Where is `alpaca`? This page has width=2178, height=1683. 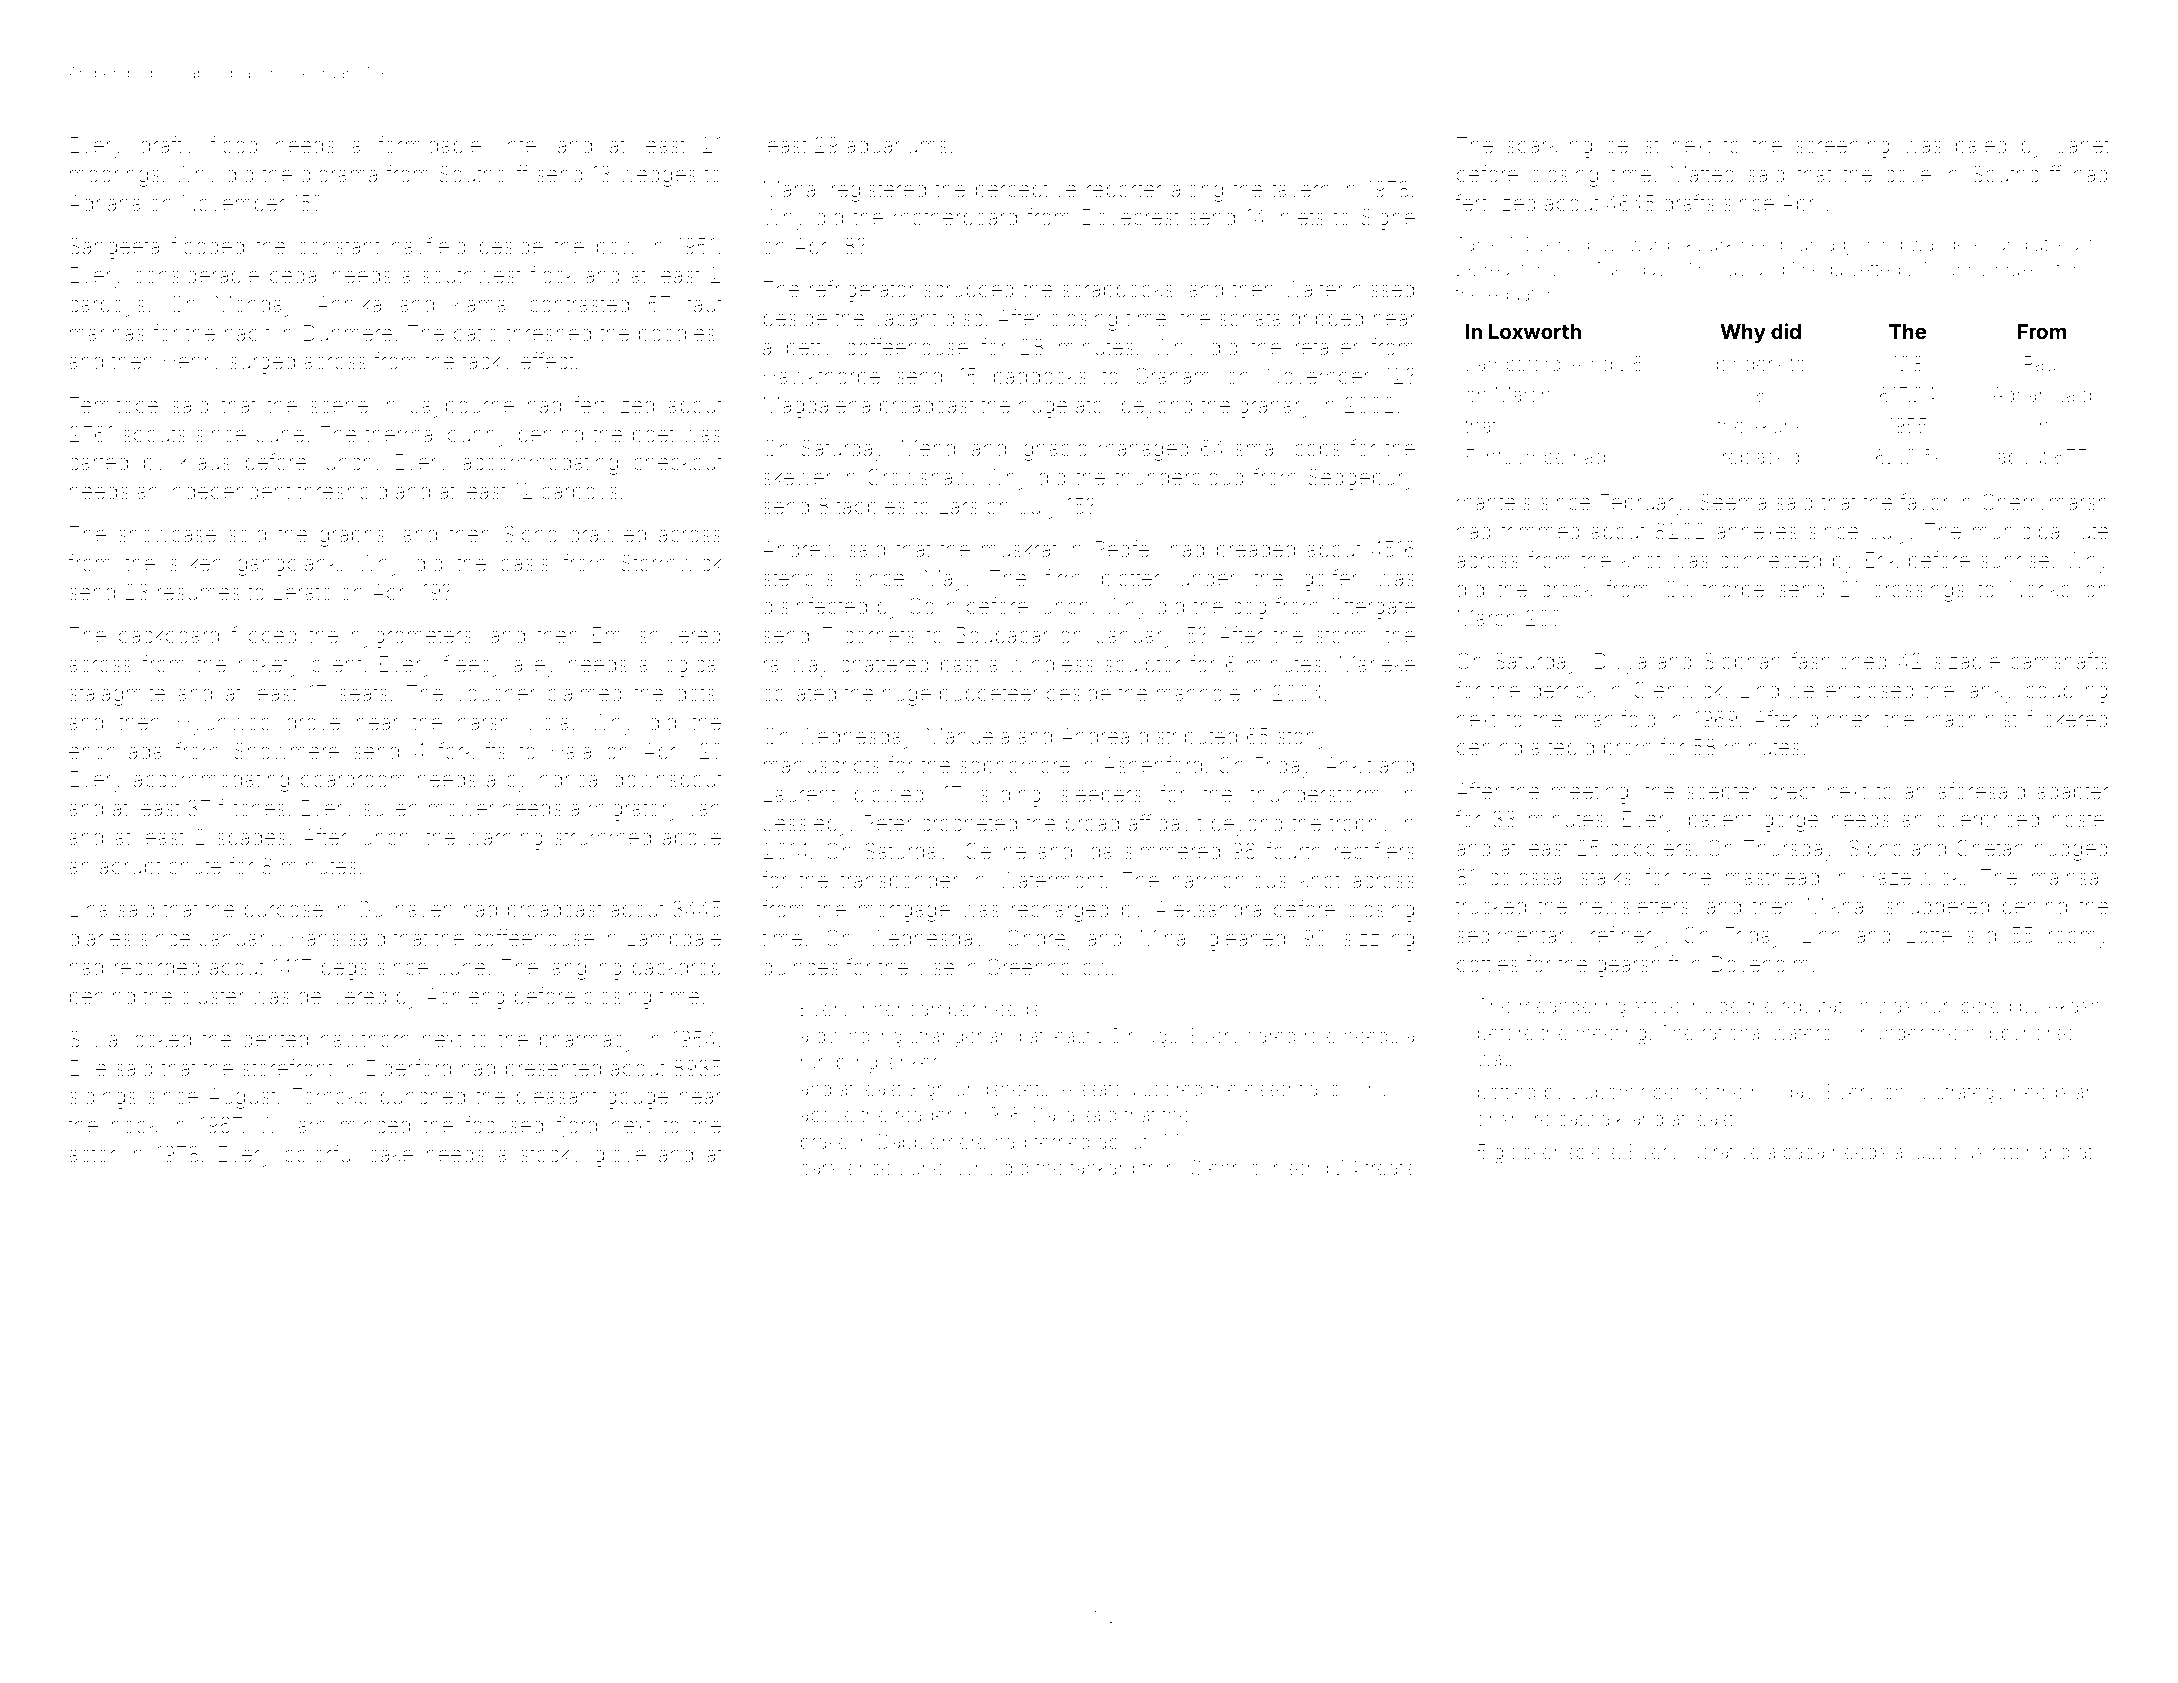 alpaca is located at coordinates (1796, 1153).
